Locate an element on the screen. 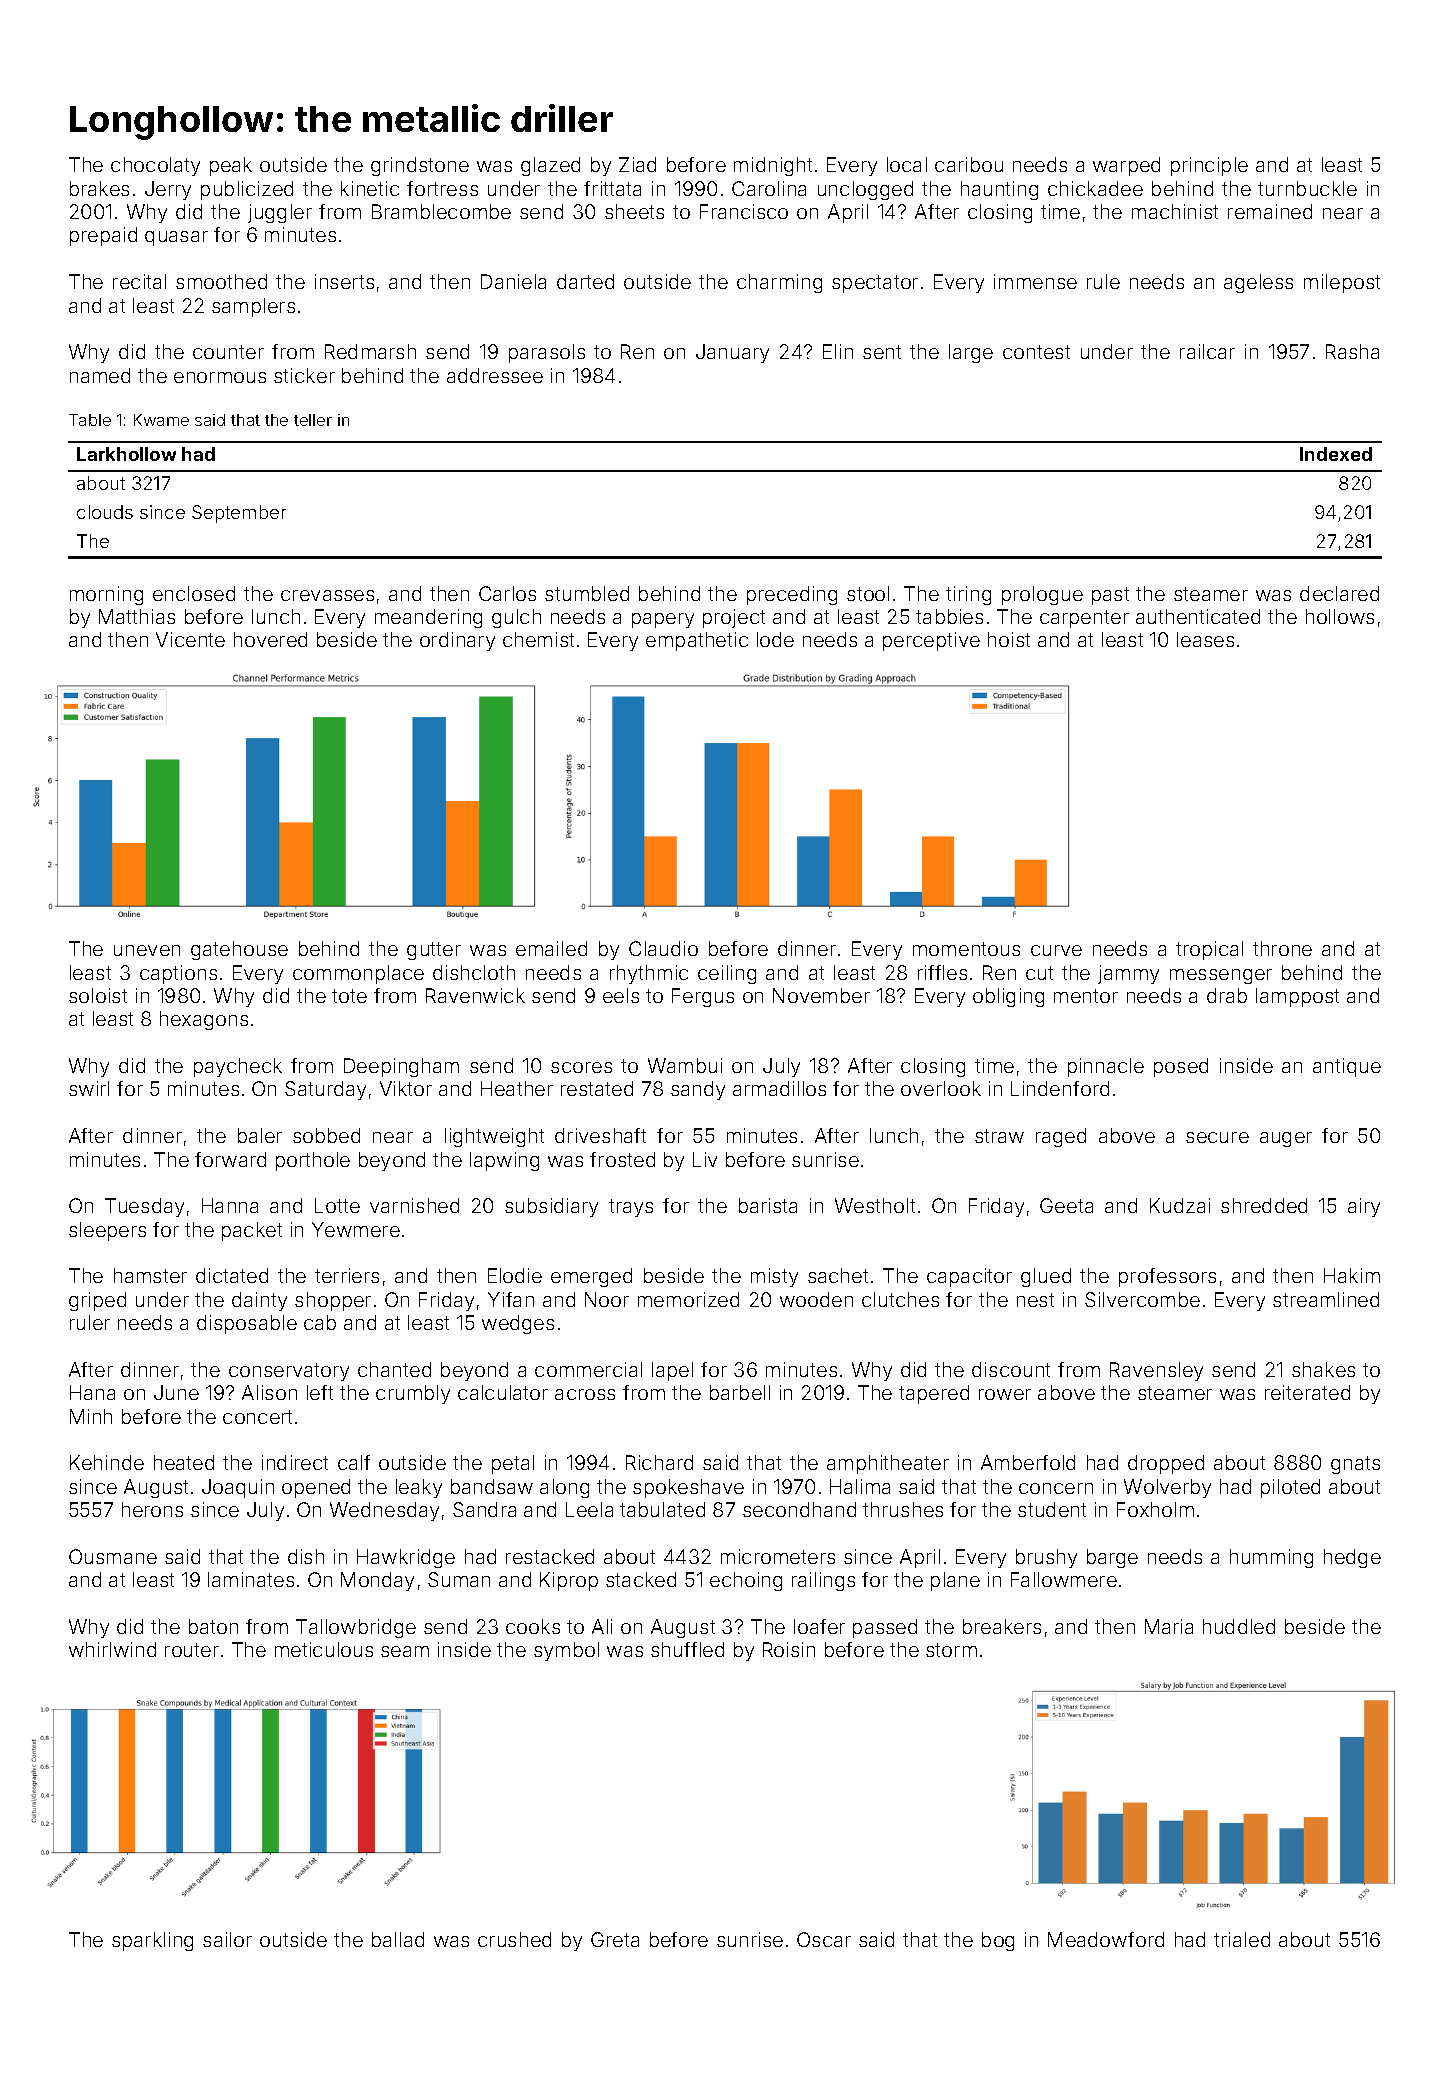 The height and width of the screenshot is (2100, 1450). Oscar is located at coordinates (824, 1939).
